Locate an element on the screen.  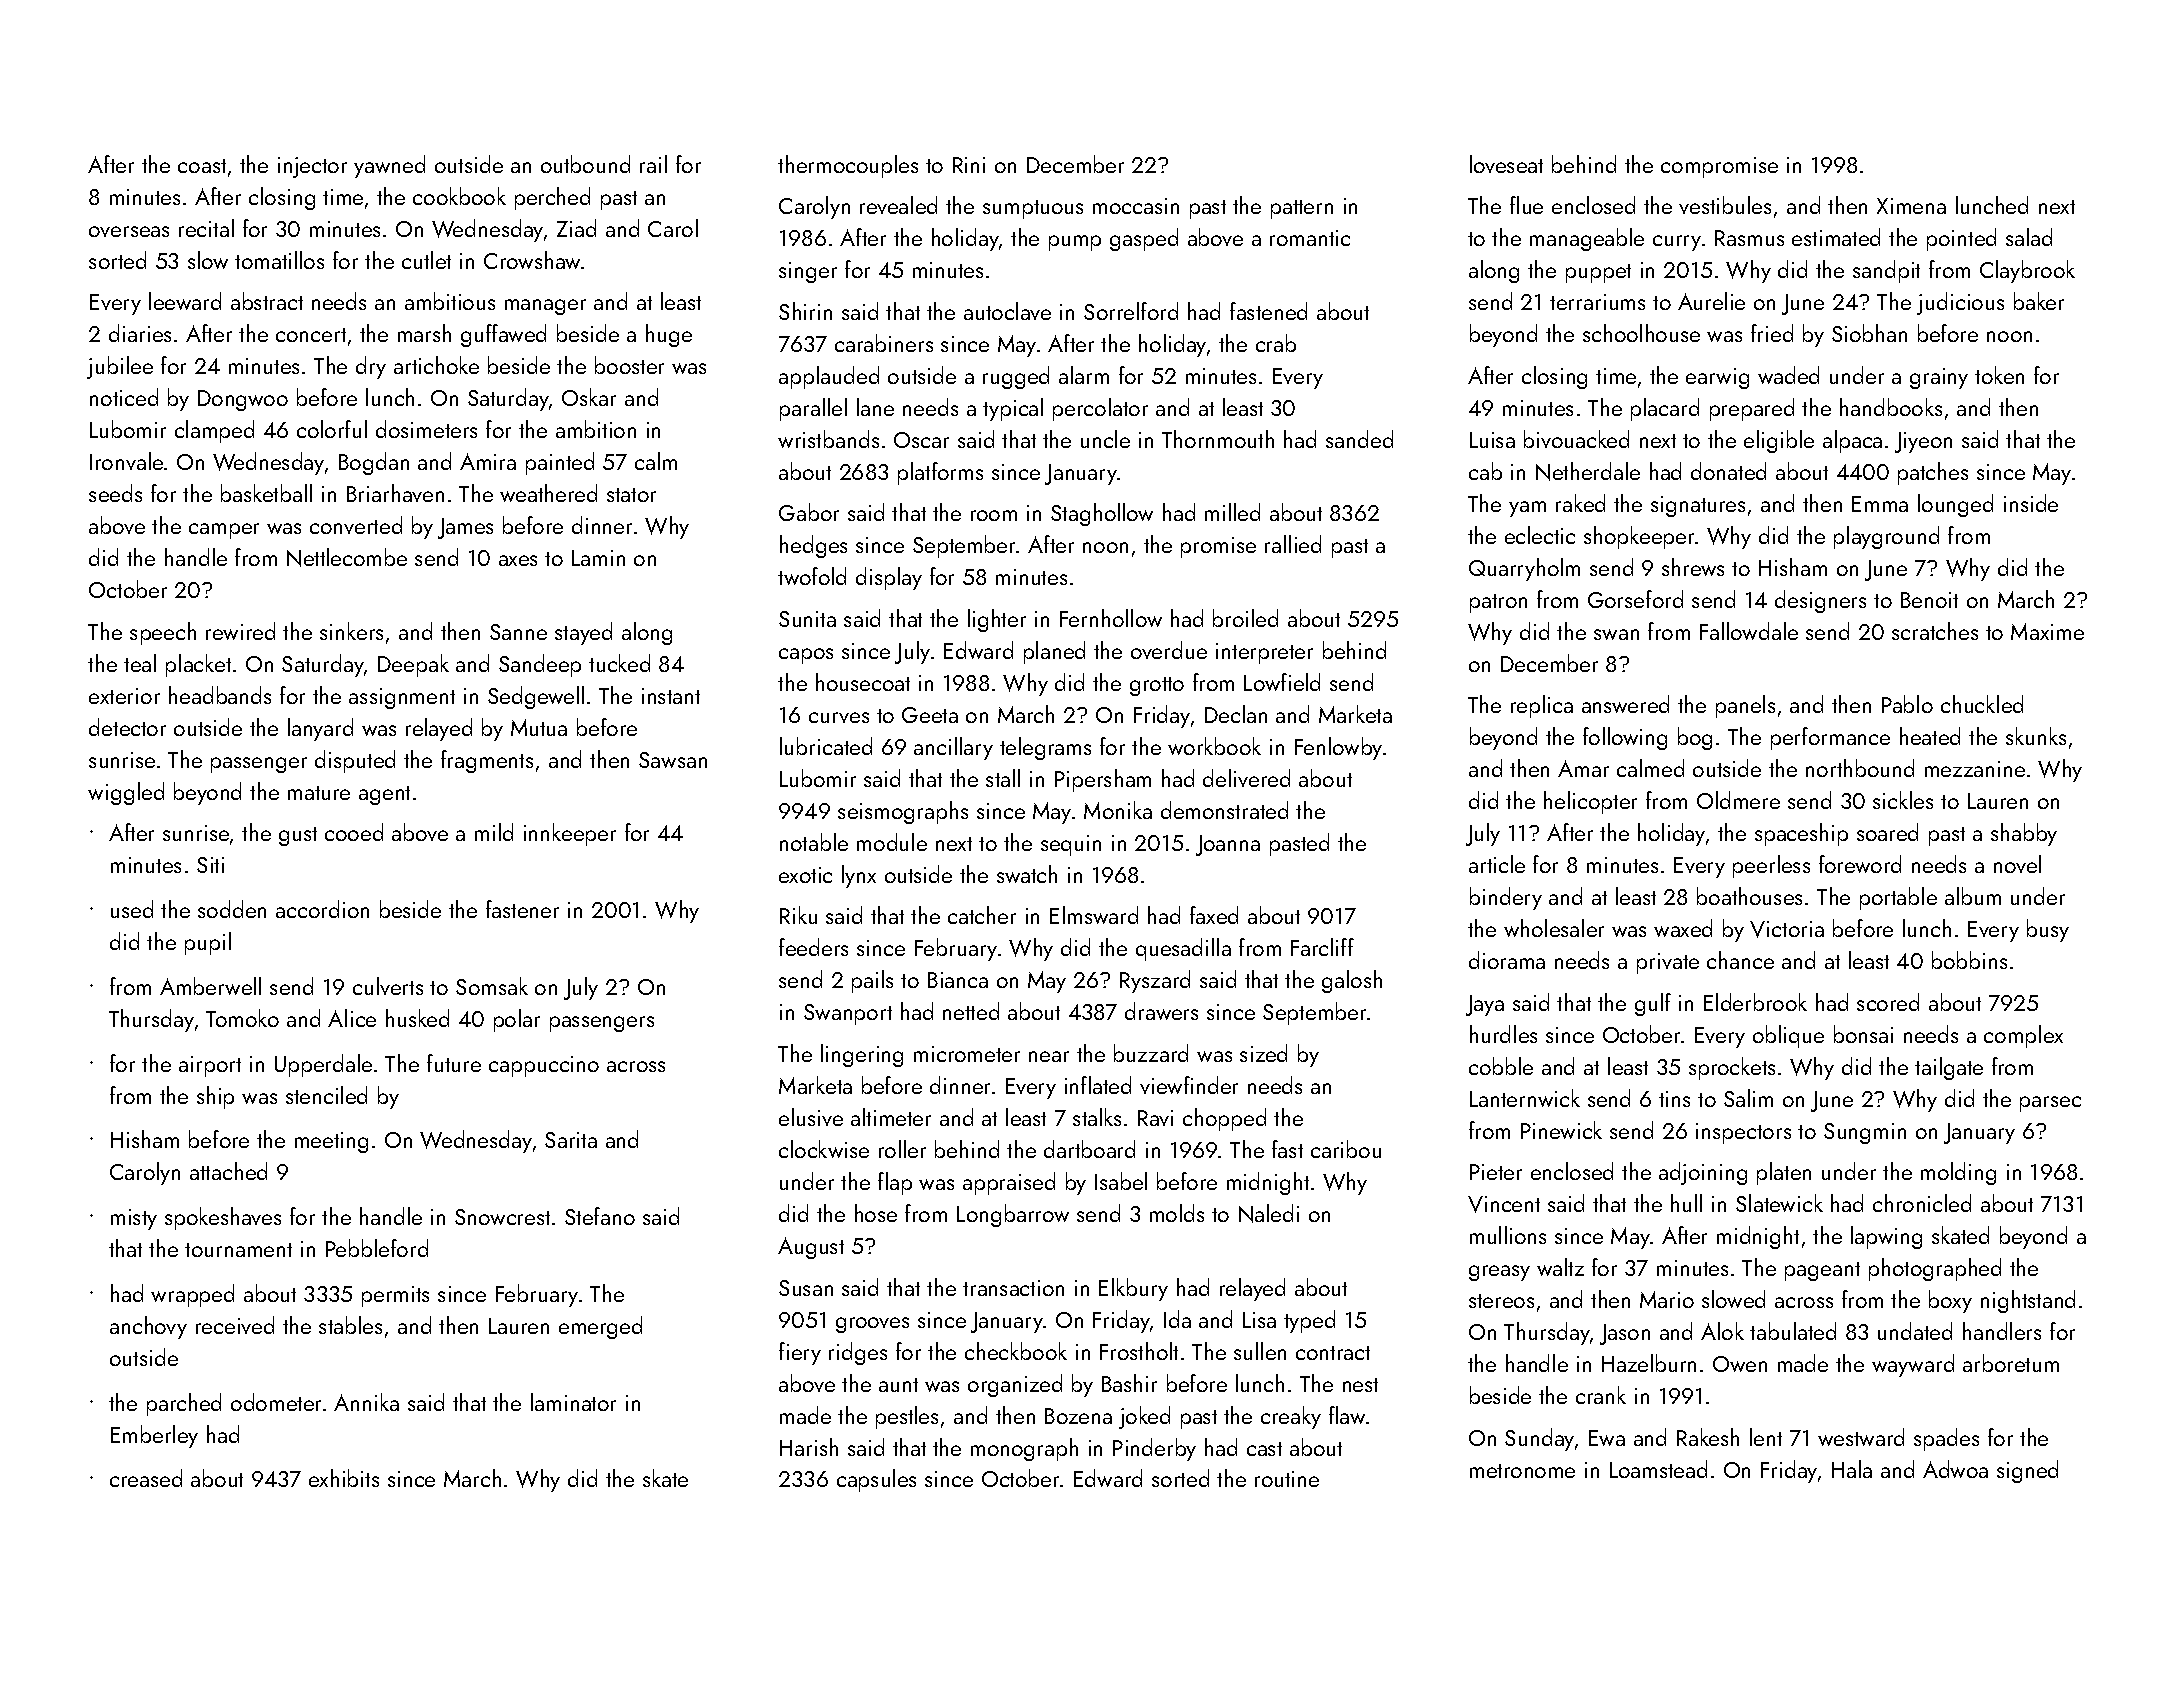
detector is located at coordinates (127, 727).
